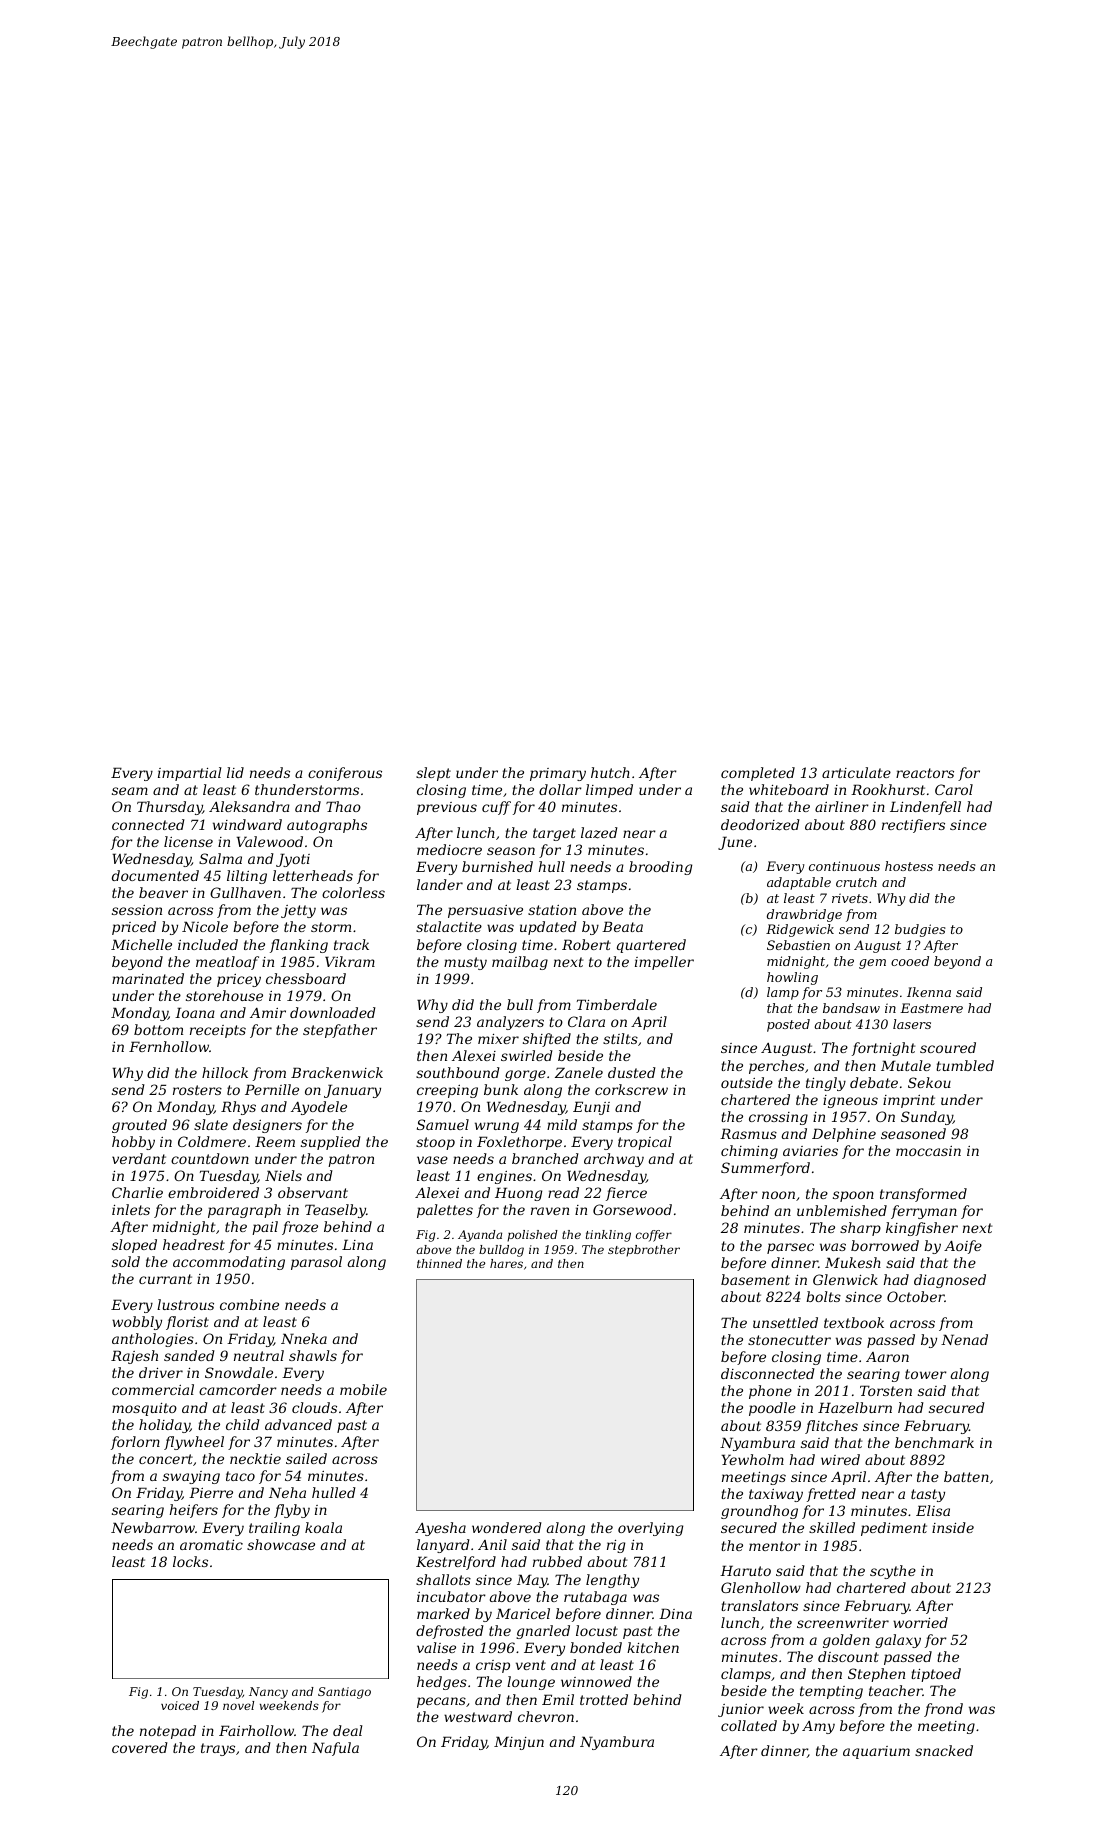 The image size is (1110, 1828). I want to click on worried, so click(920, 1622).
